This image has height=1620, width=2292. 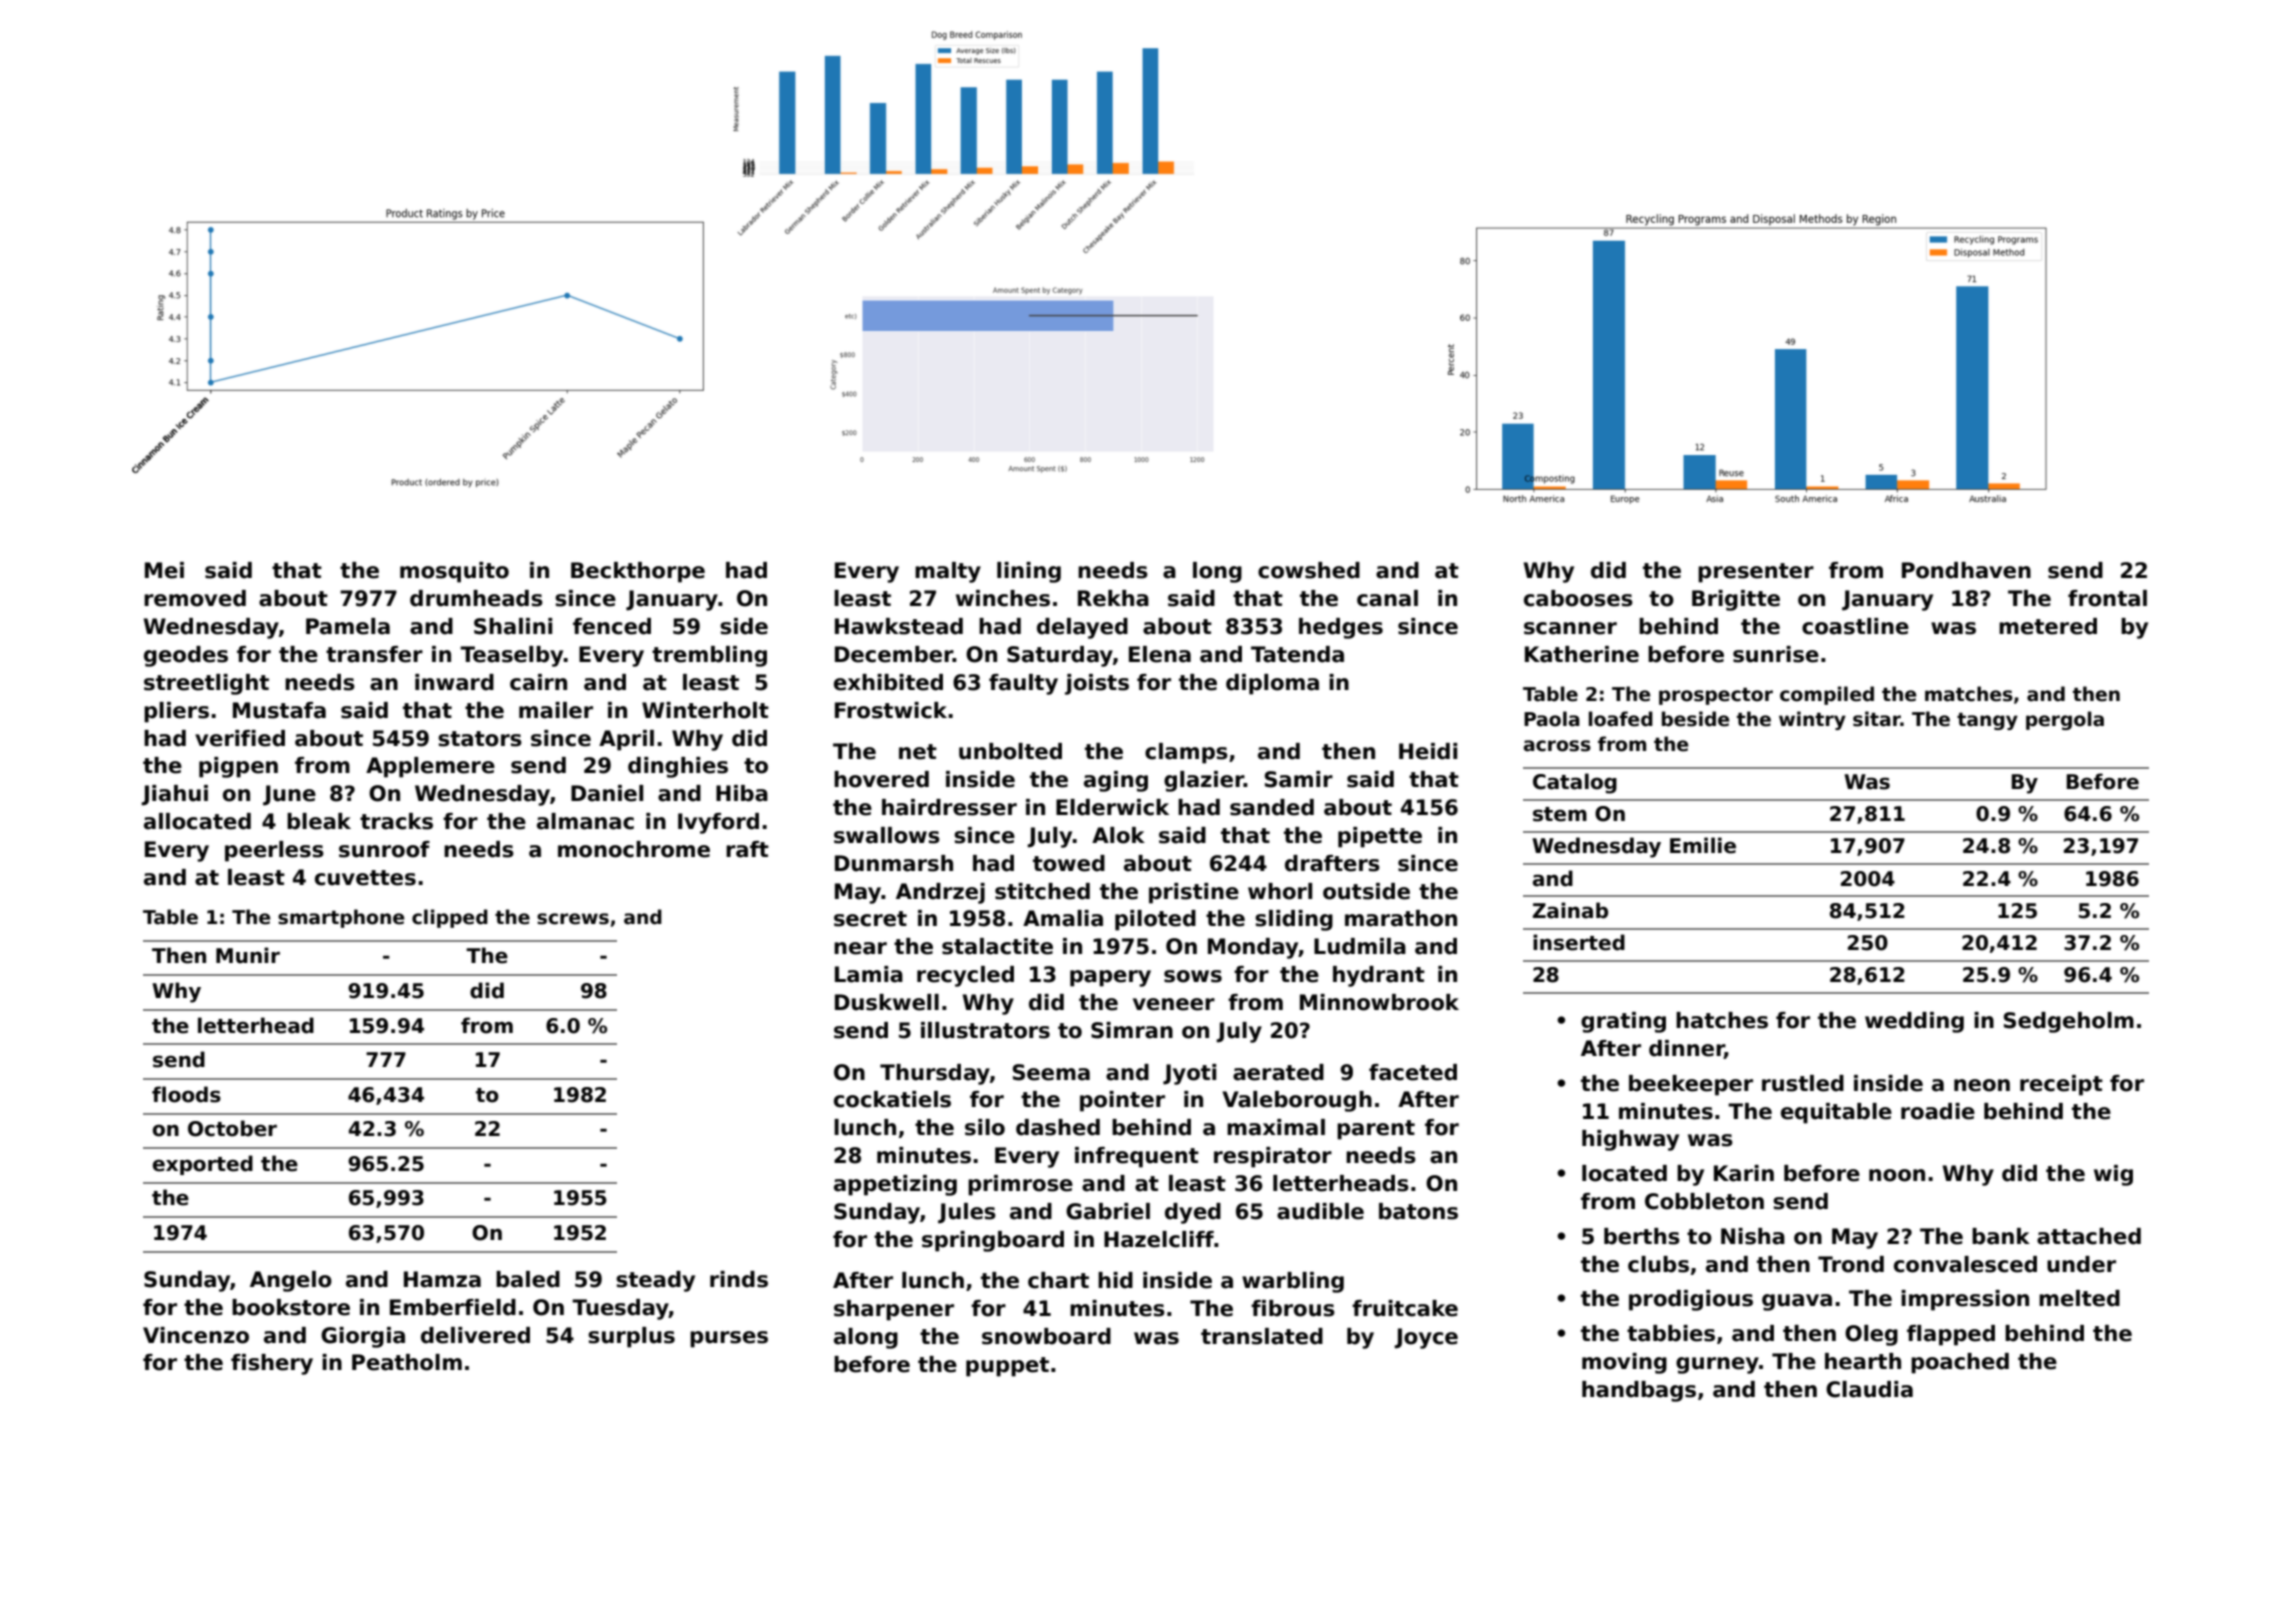 What do you see at coordinates (1309, 570) in the image?
I see `cowshed` at bounding box center [1309, 570].
